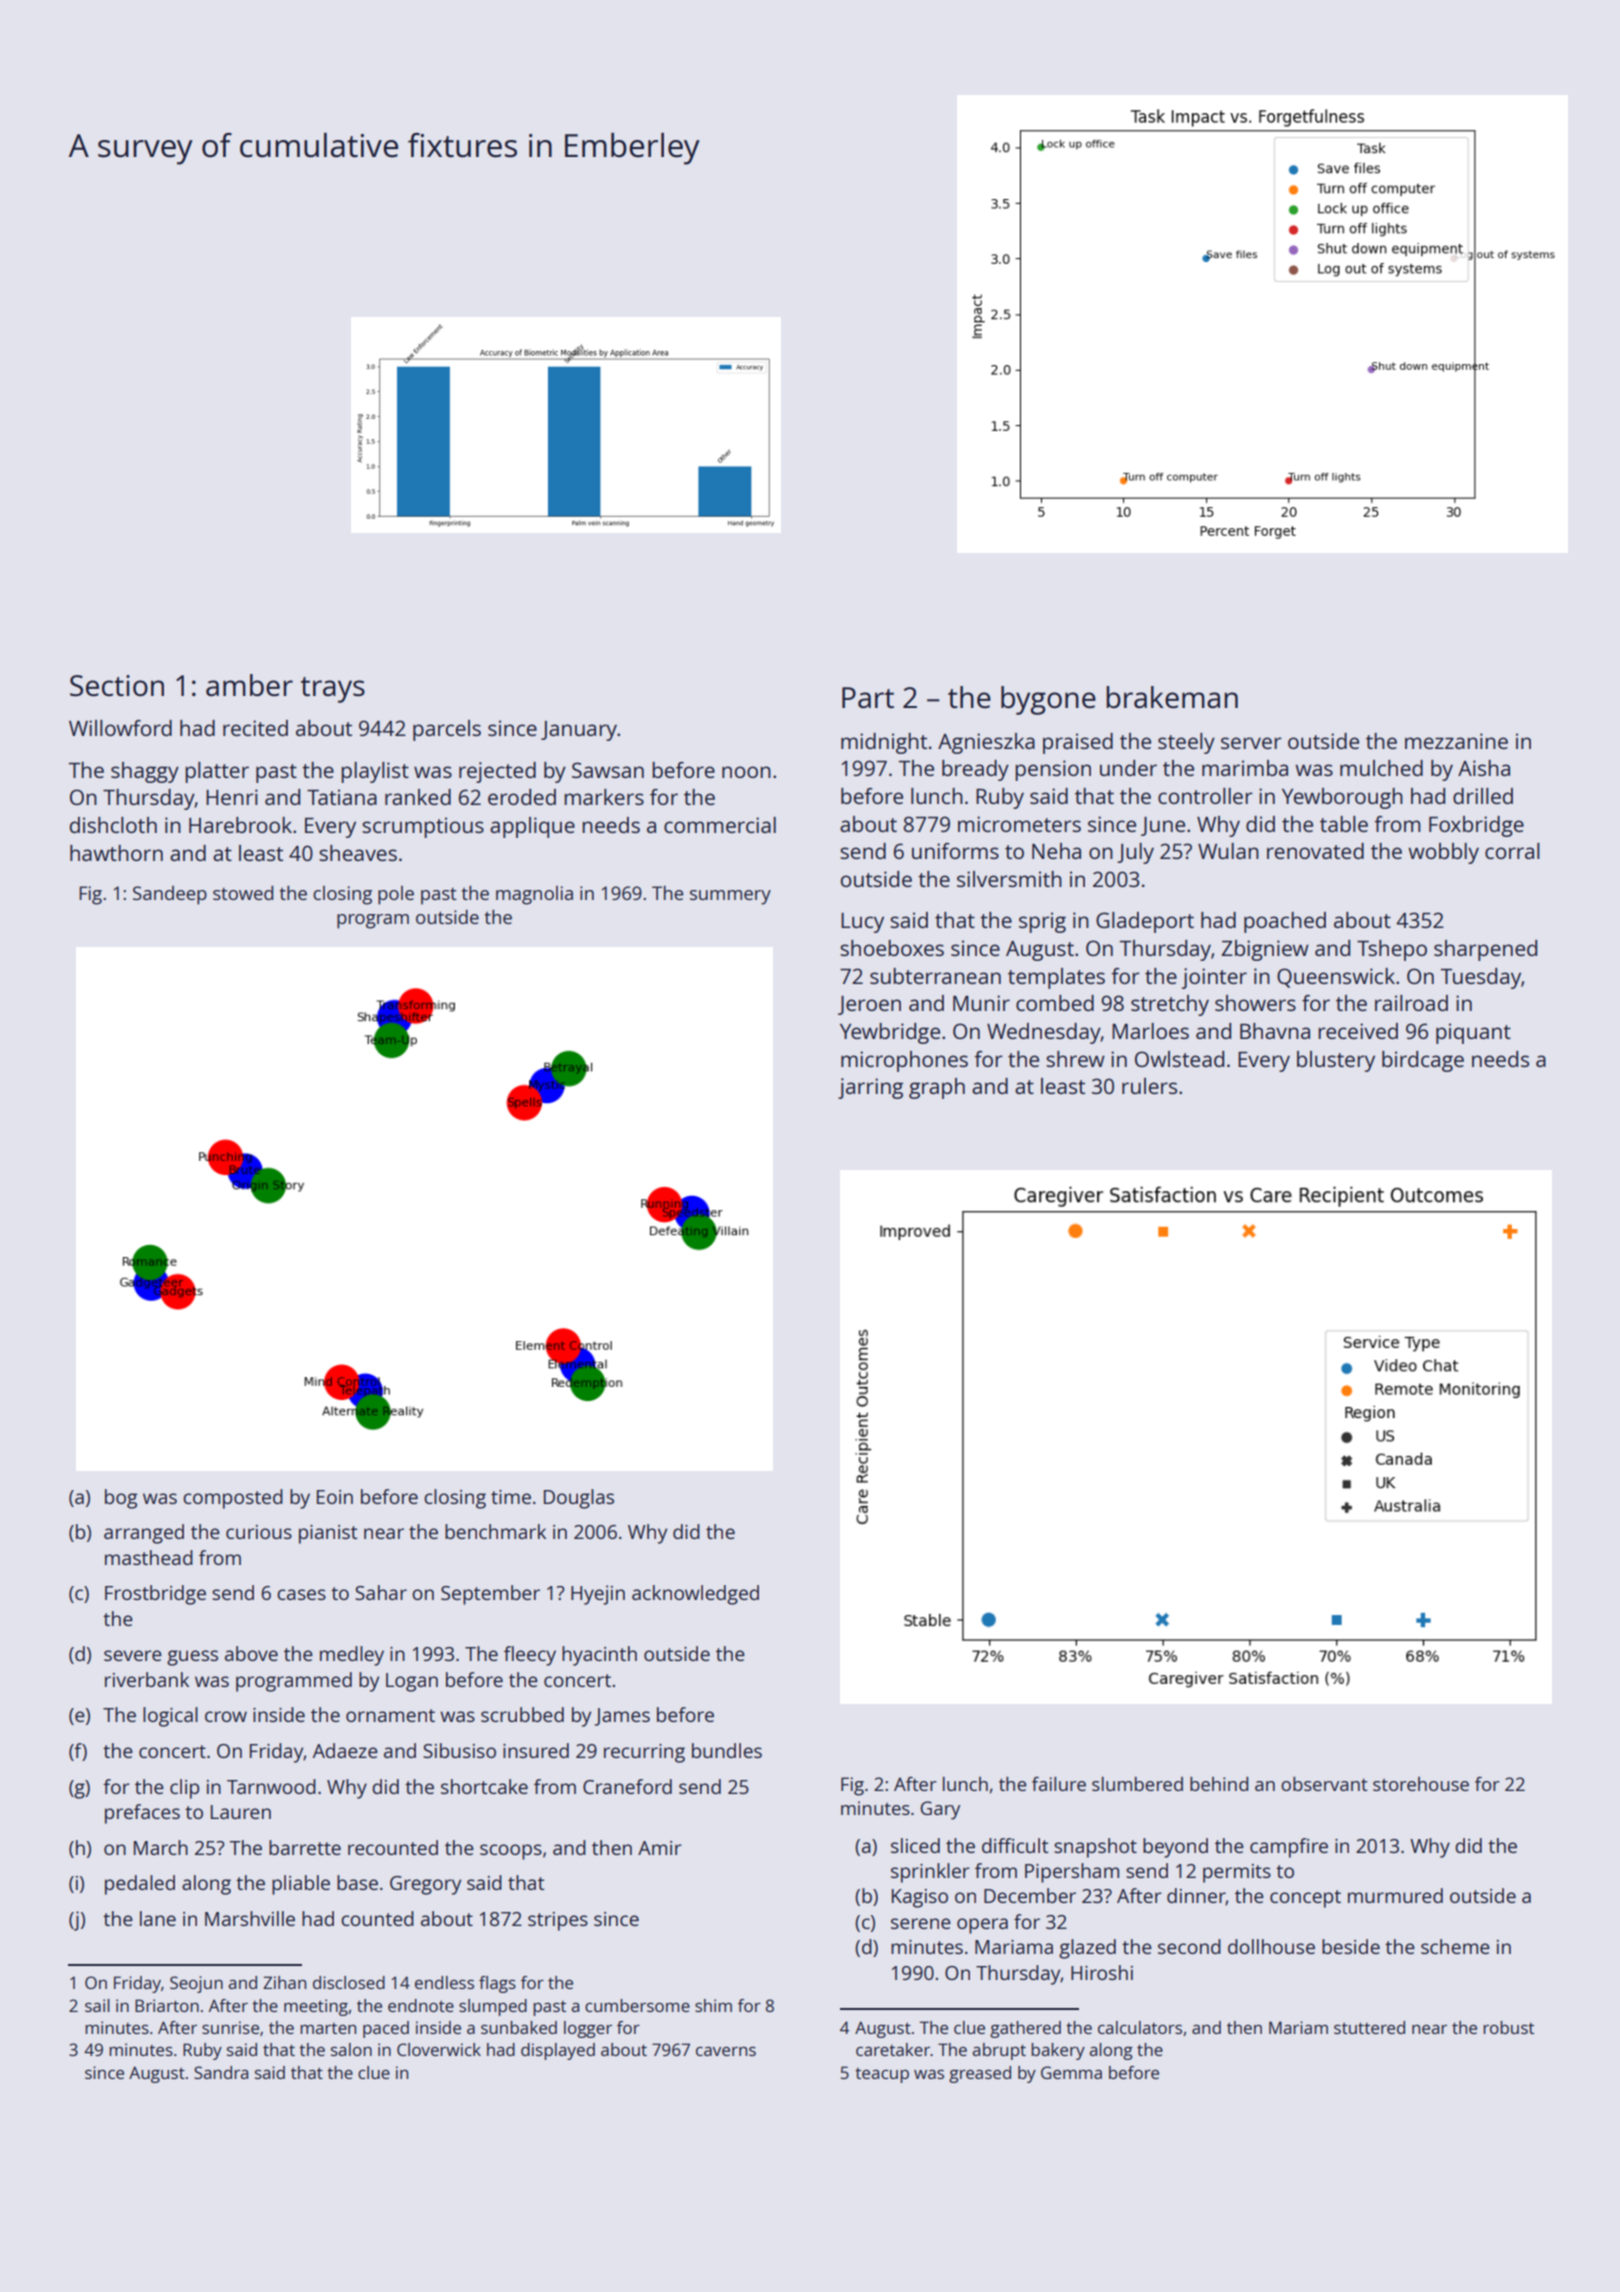 The height and width of the screenshot is (2292, 1620). I want to click on wobbly, so click(1443, 853).
